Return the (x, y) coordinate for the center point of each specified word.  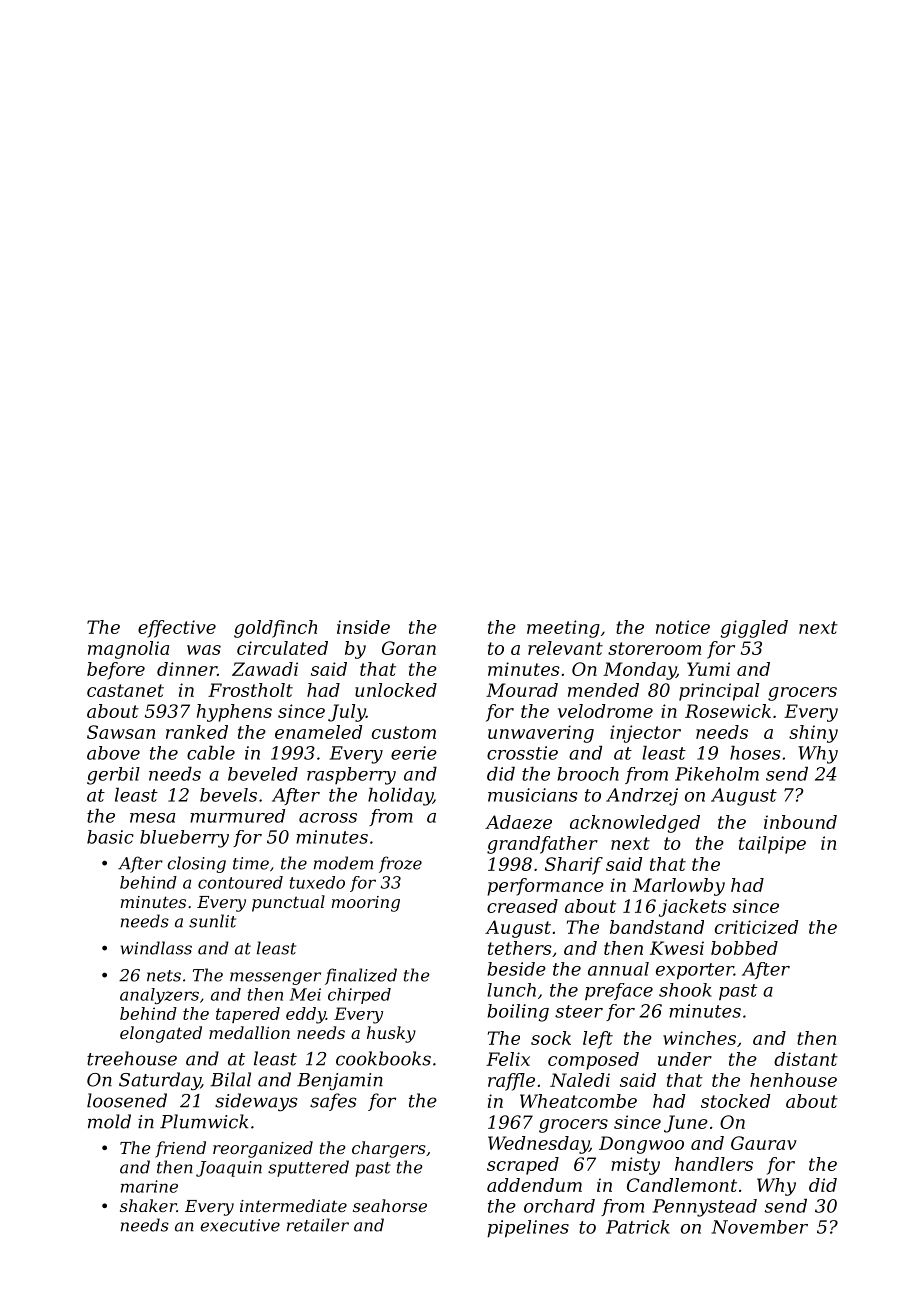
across (328, 818)
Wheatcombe (578, 1101)
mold (109, 1121)
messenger (275, 978)
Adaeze (518, 822)
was (204, 650)
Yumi (708, 669)
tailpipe (772, 845)
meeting (563, 629)
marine (149, 1186)
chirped (359, 996)
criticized (756, 927)
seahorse (390, 1205)
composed (593, 1061)
